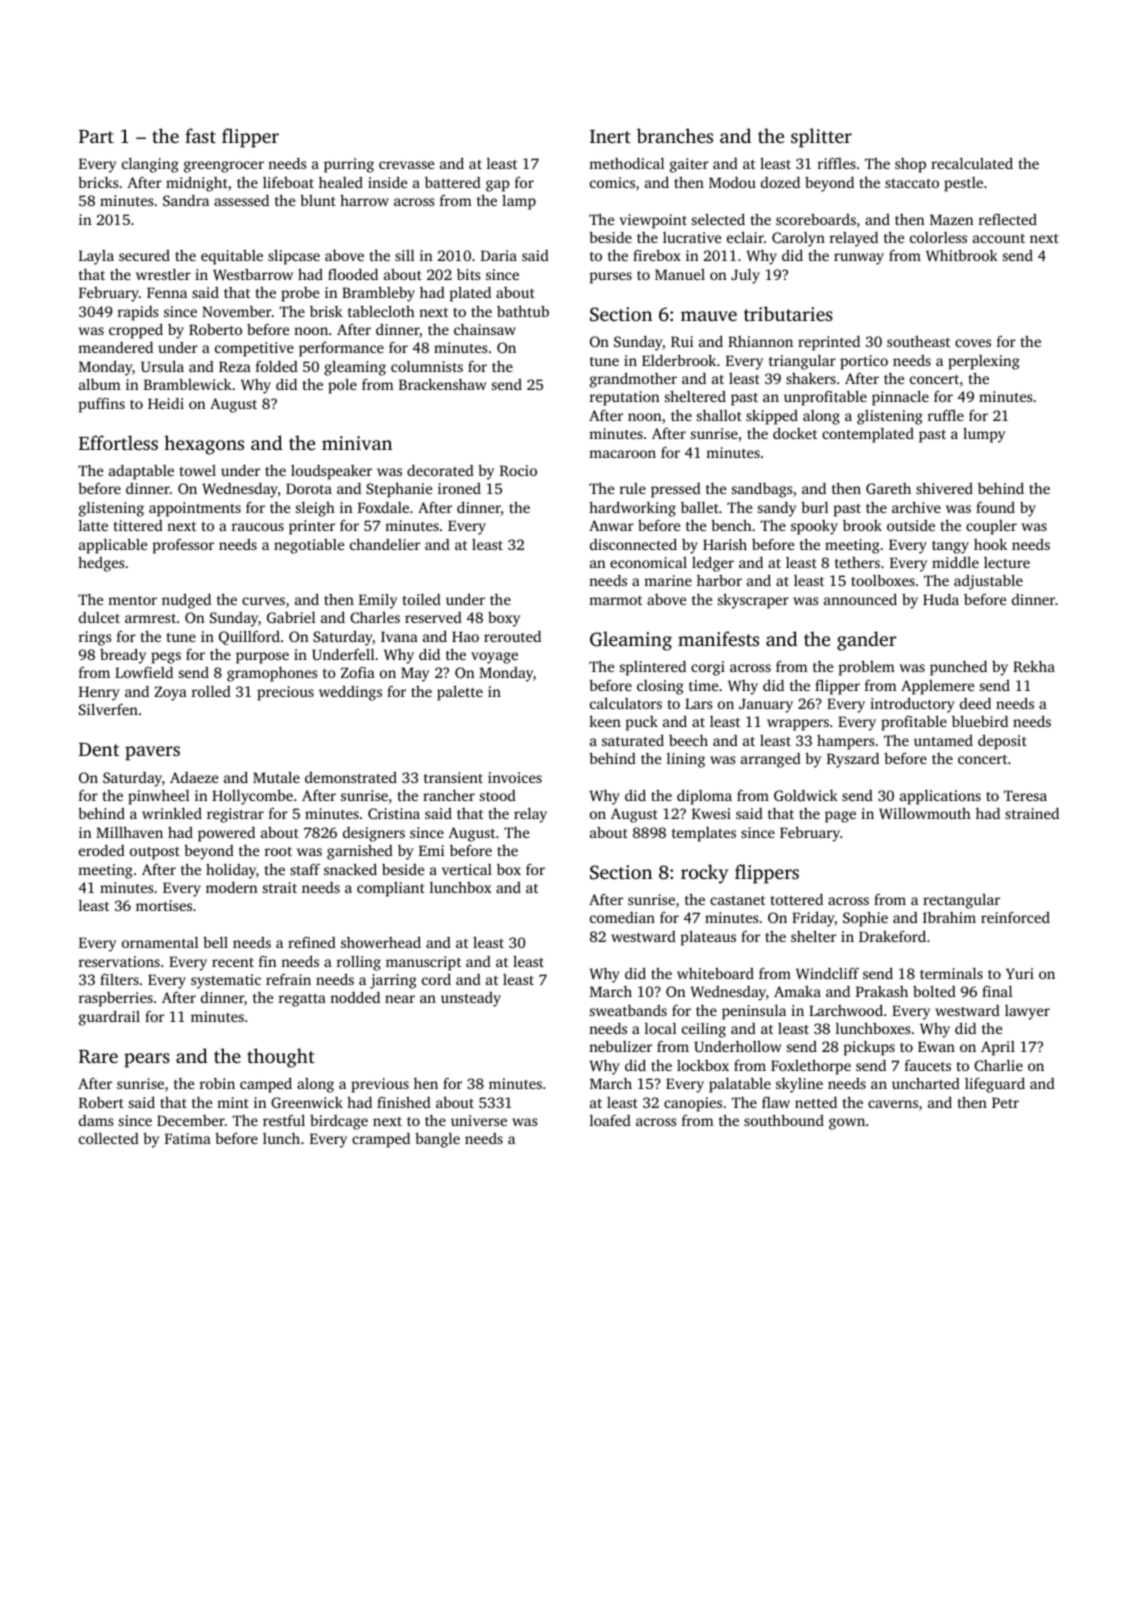 Image resolution: width=1141 pixels, height=1614 pixels. What do you see at coordinates (938, 237) in the page?
I see `colorless` at bounding box center [938, 237].
